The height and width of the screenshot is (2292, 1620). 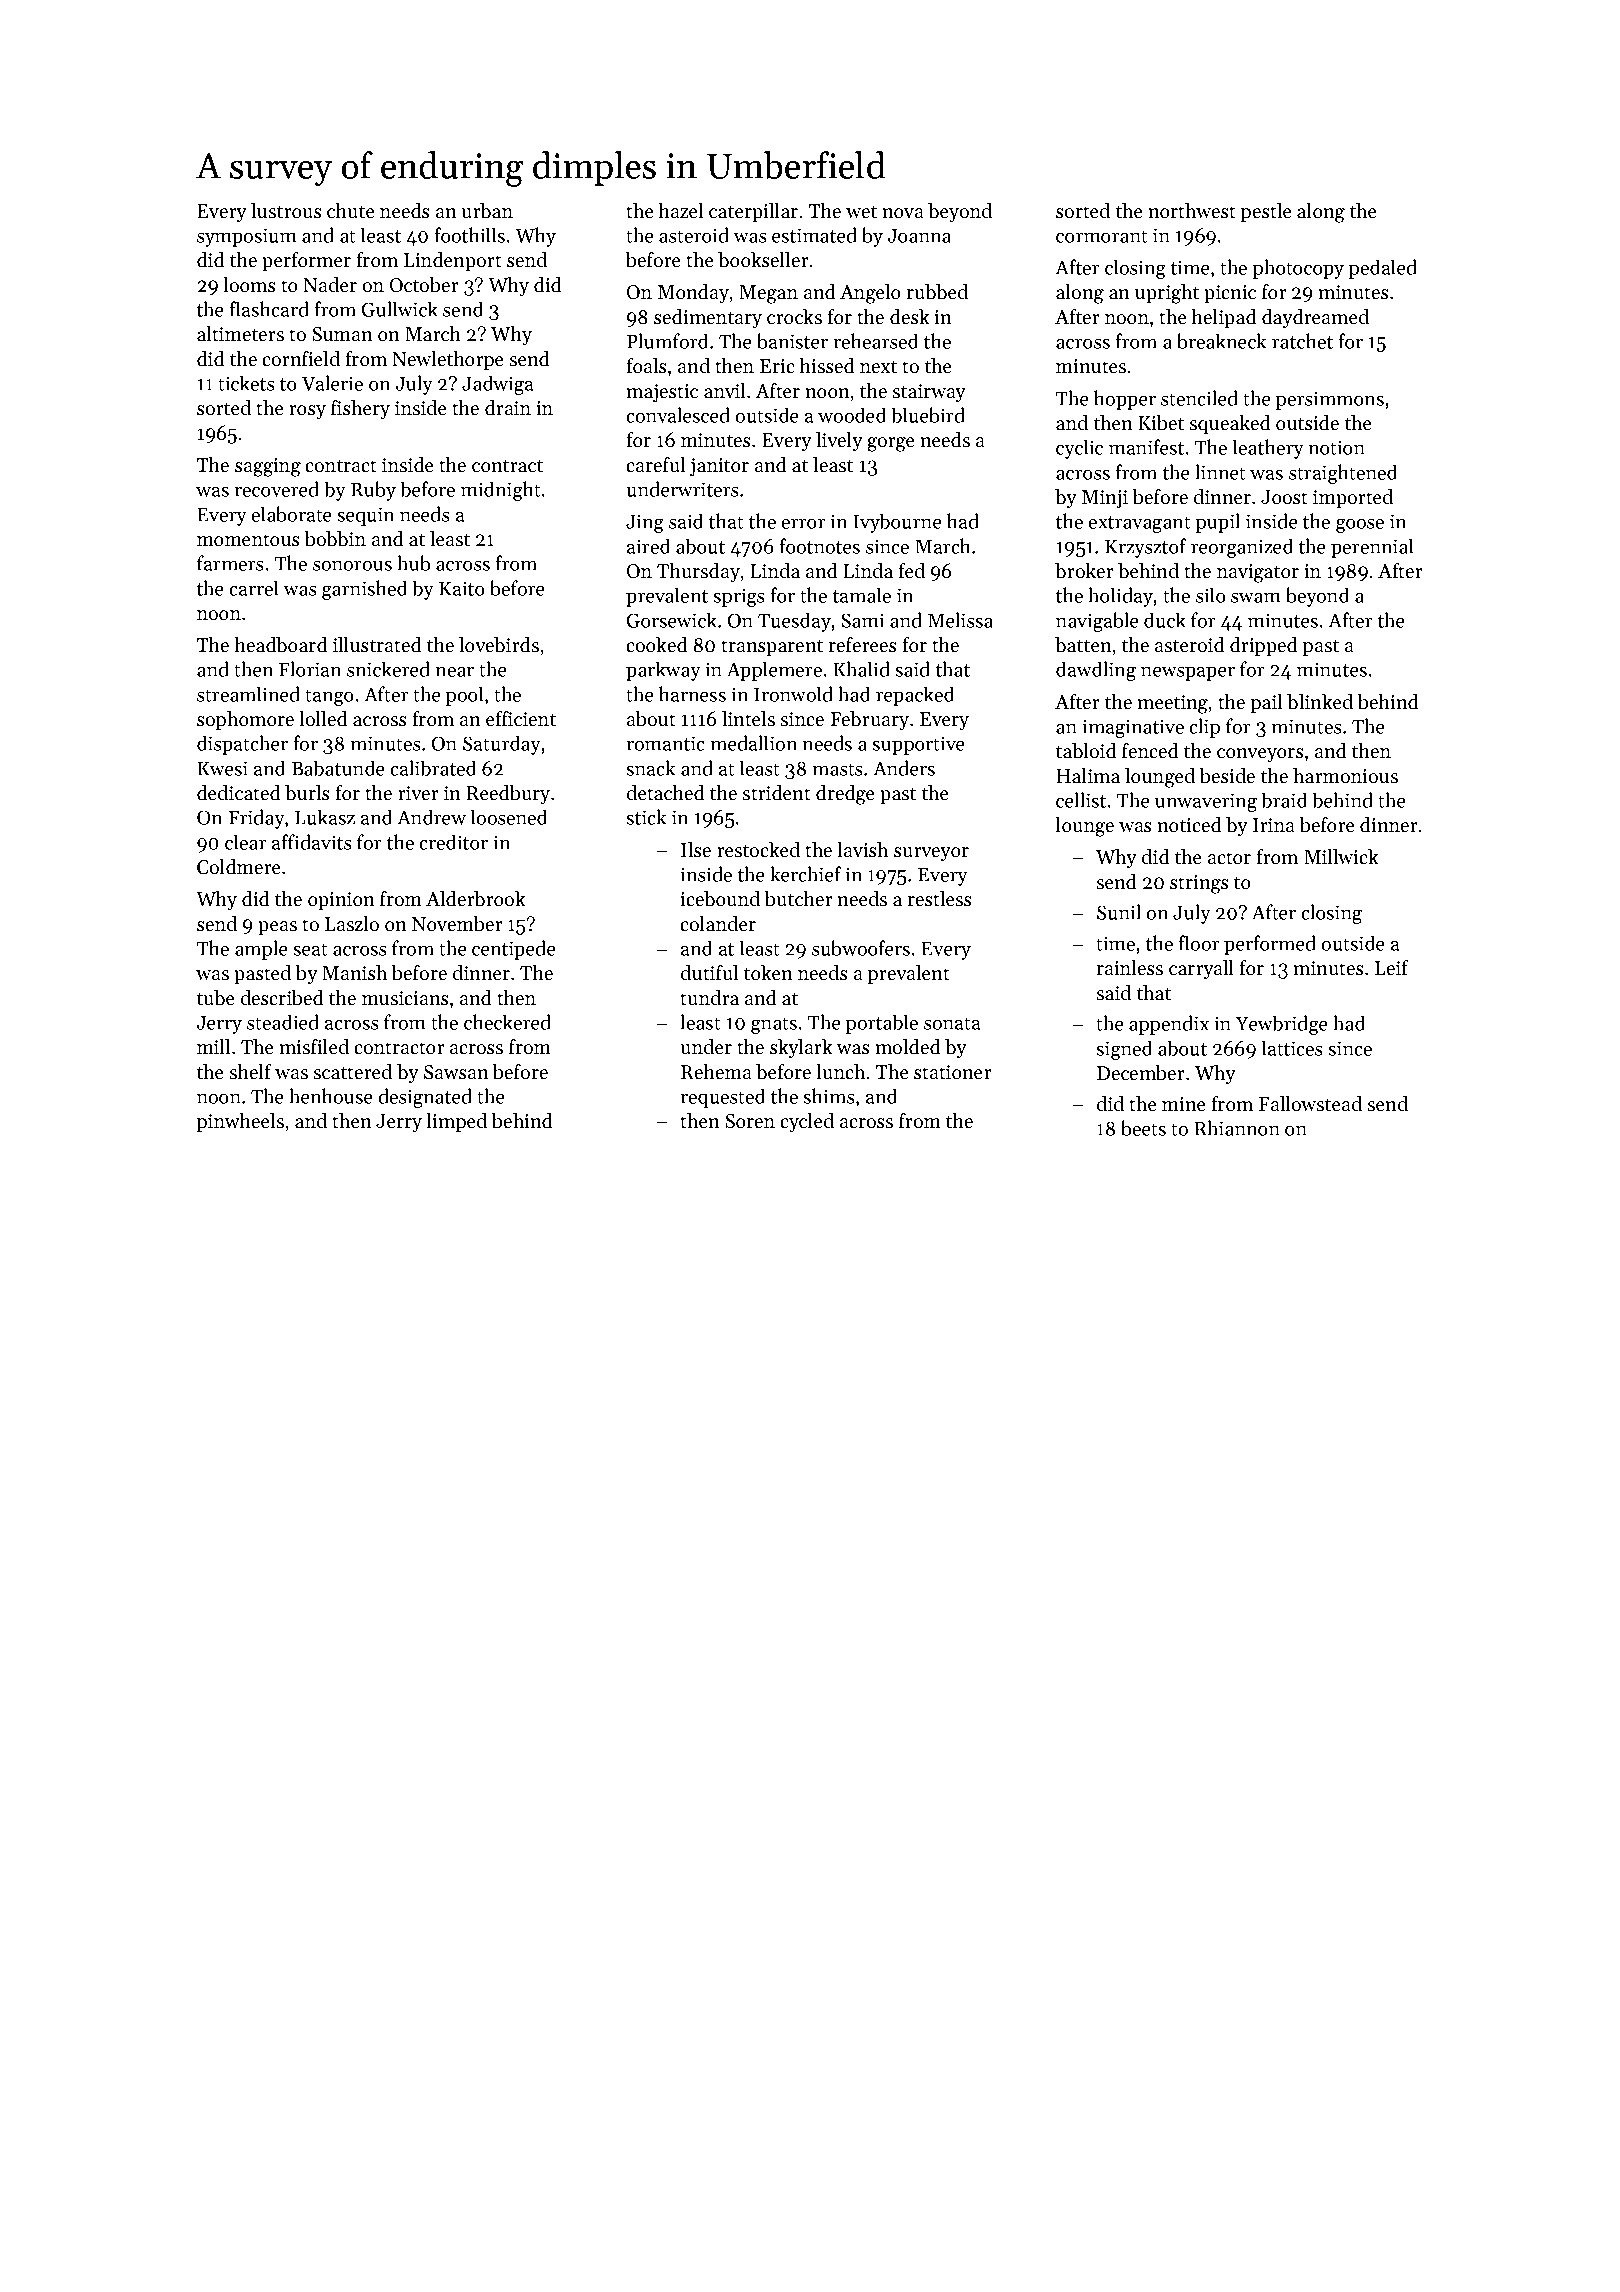 What do you see at coordinates (656, 464) in the screenshot?
I see `careful` at bounding box center [656, 464].
